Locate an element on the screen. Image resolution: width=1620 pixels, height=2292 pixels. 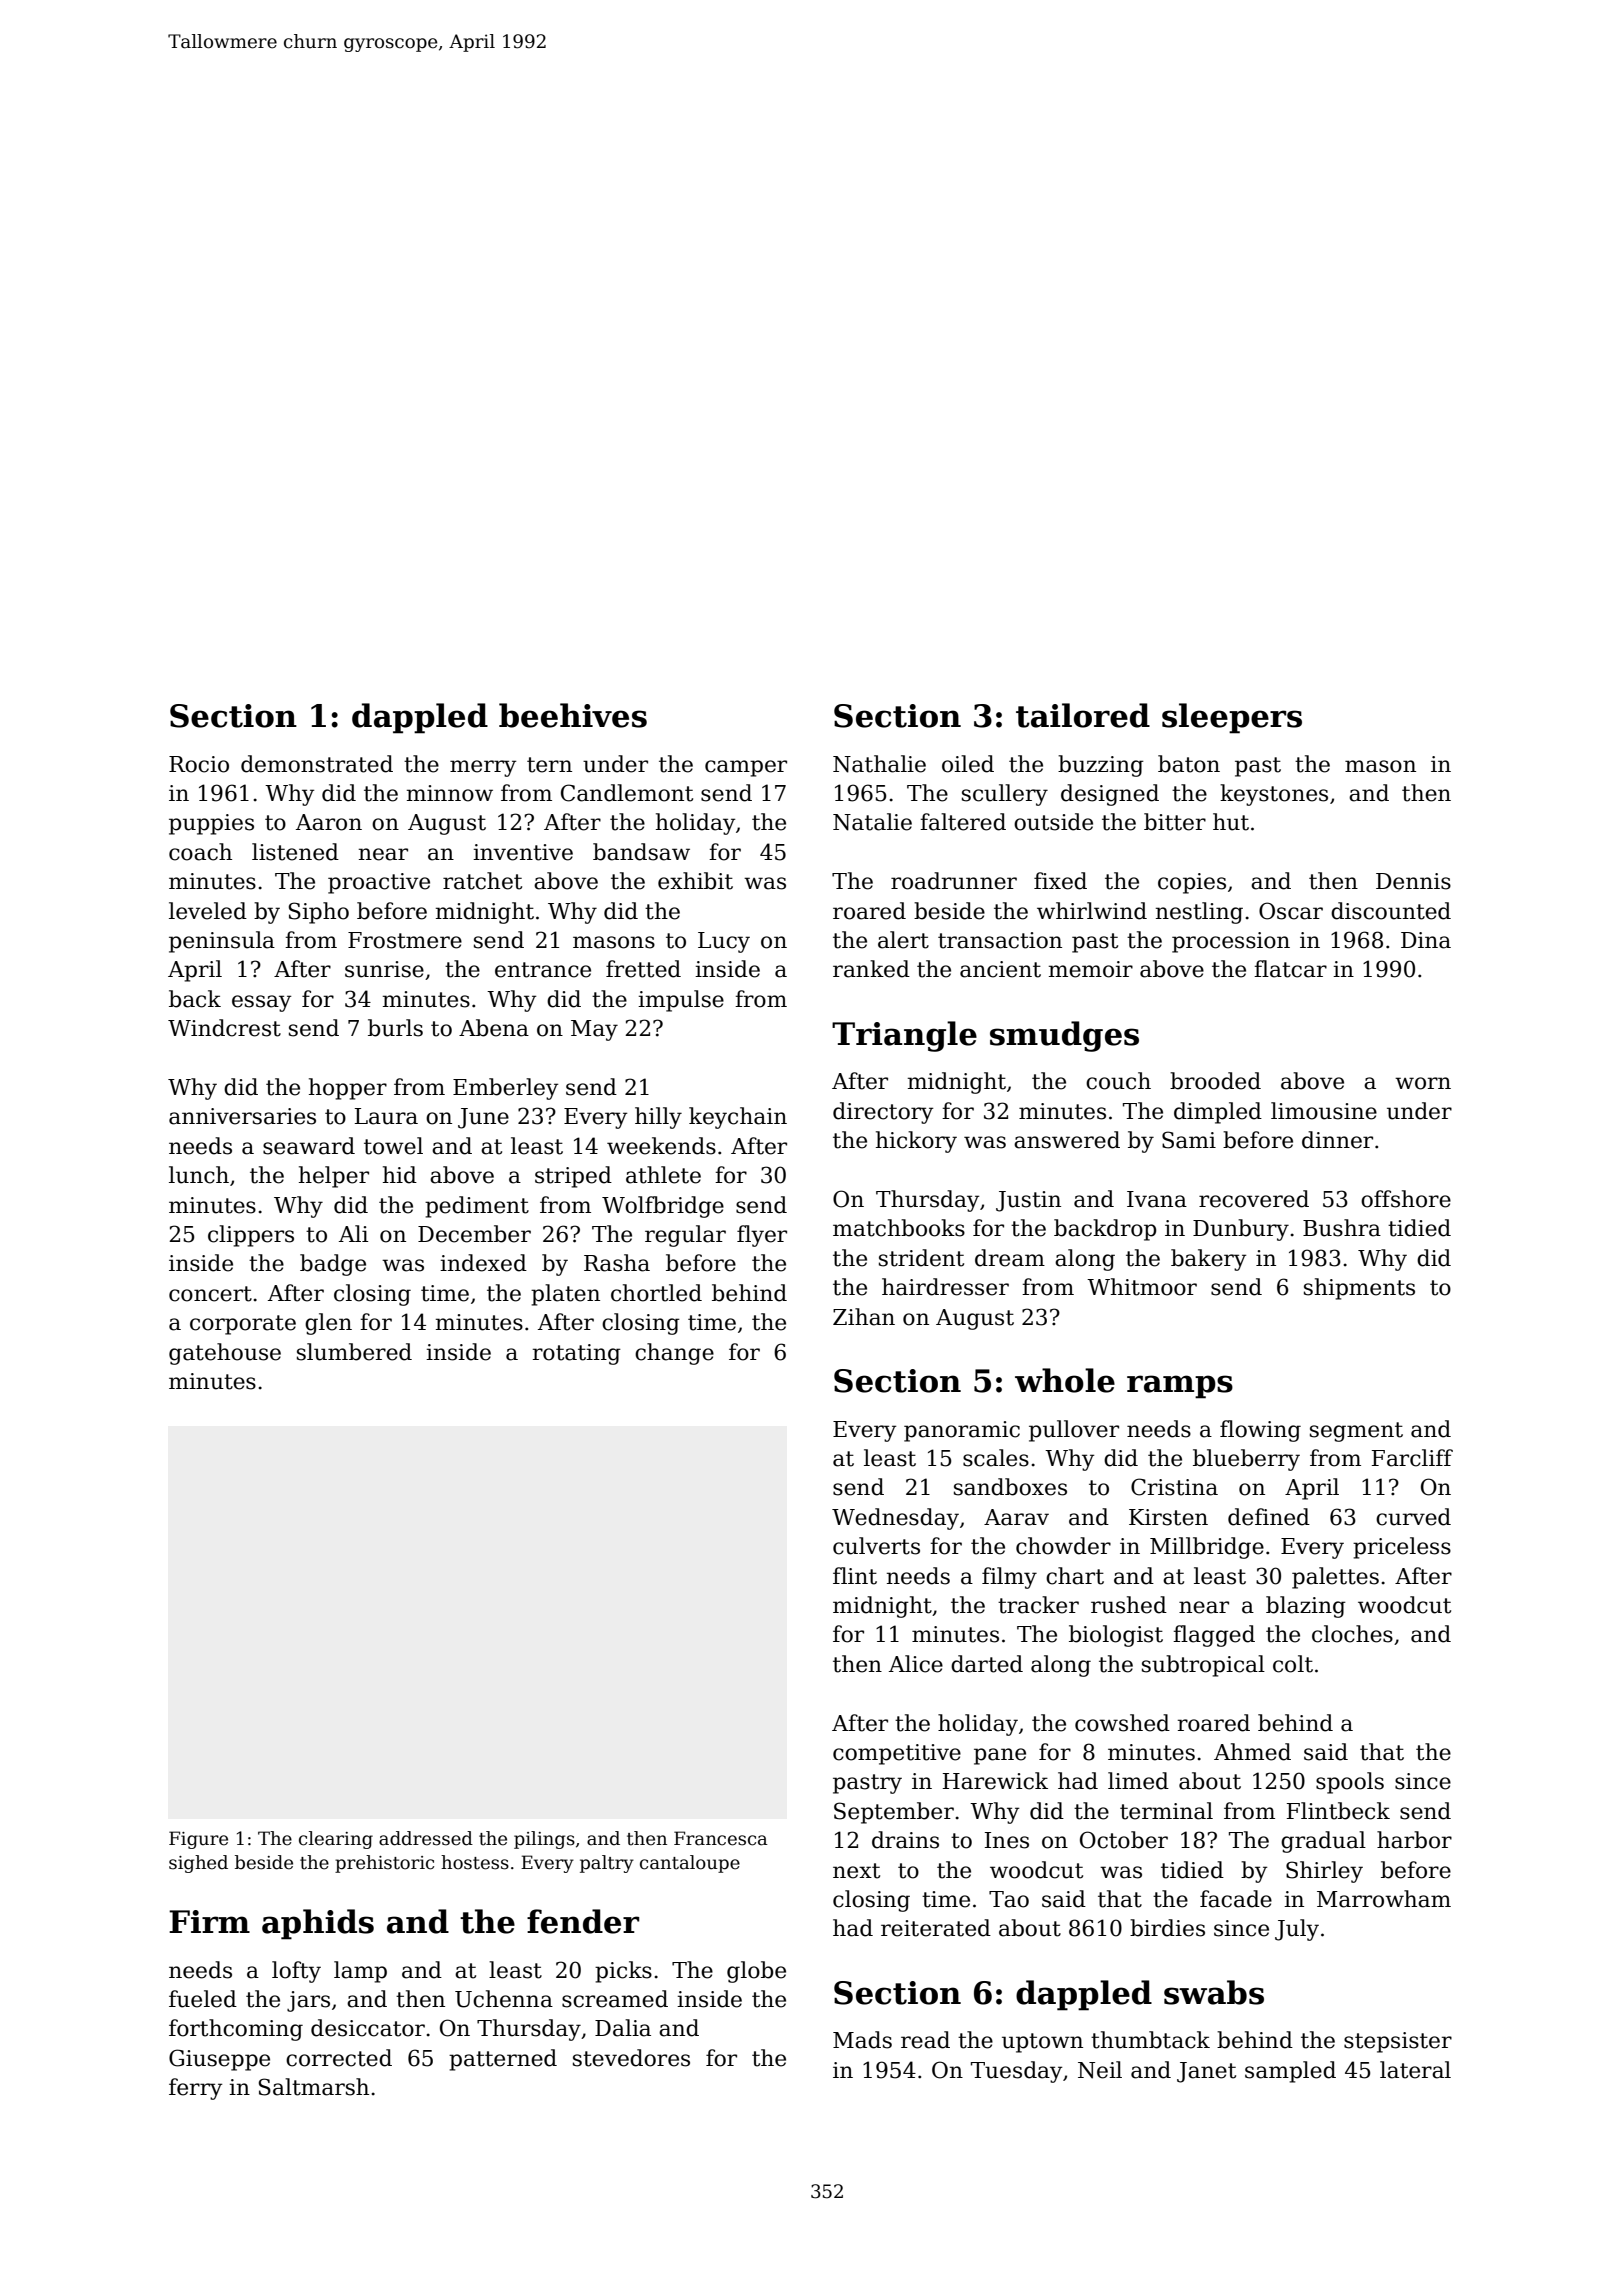
paltry is located at coordinates (607, 1864).
